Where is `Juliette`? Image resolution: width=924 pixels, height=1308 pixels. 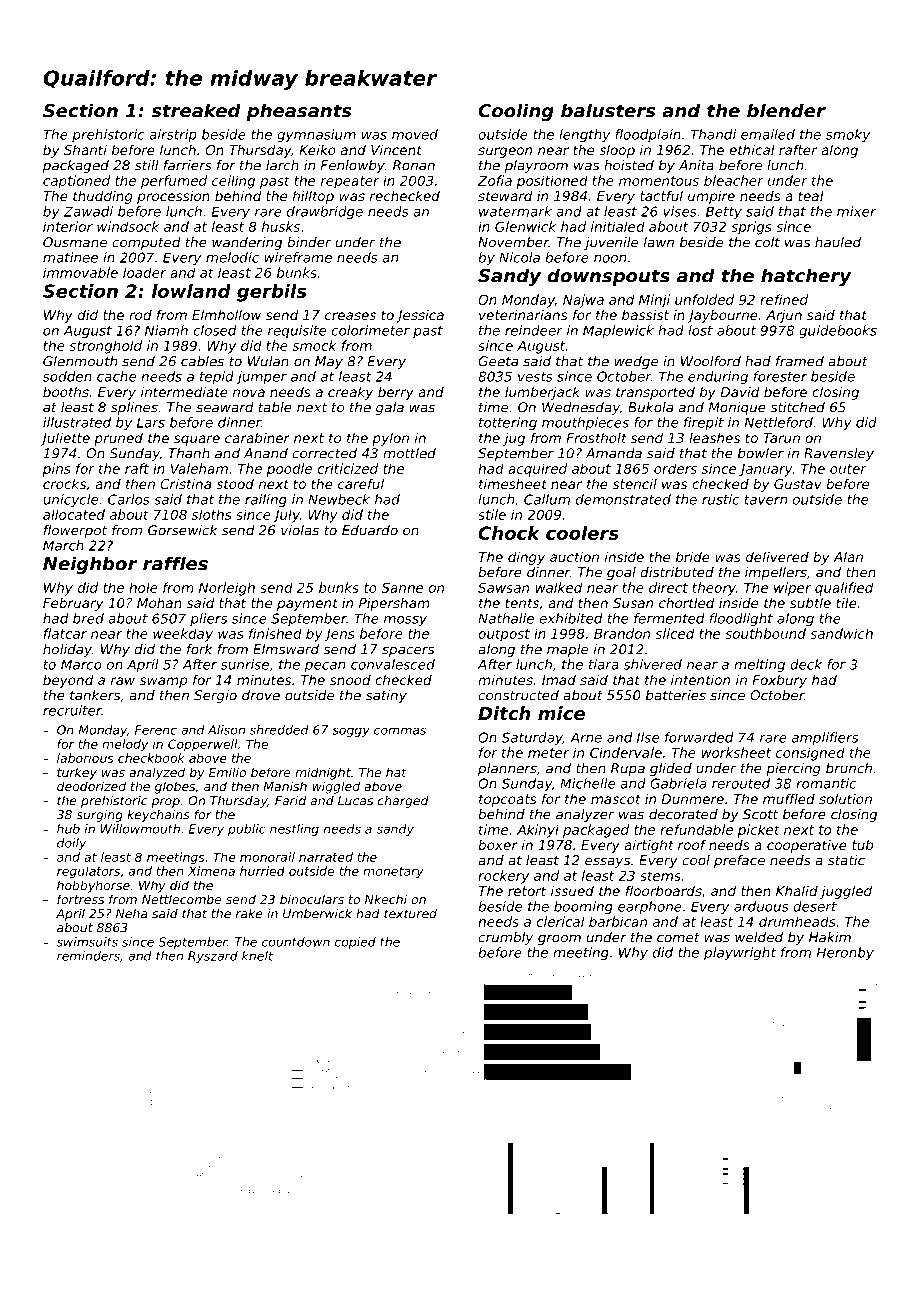
Juliette is located at coordinates (65, 439).
